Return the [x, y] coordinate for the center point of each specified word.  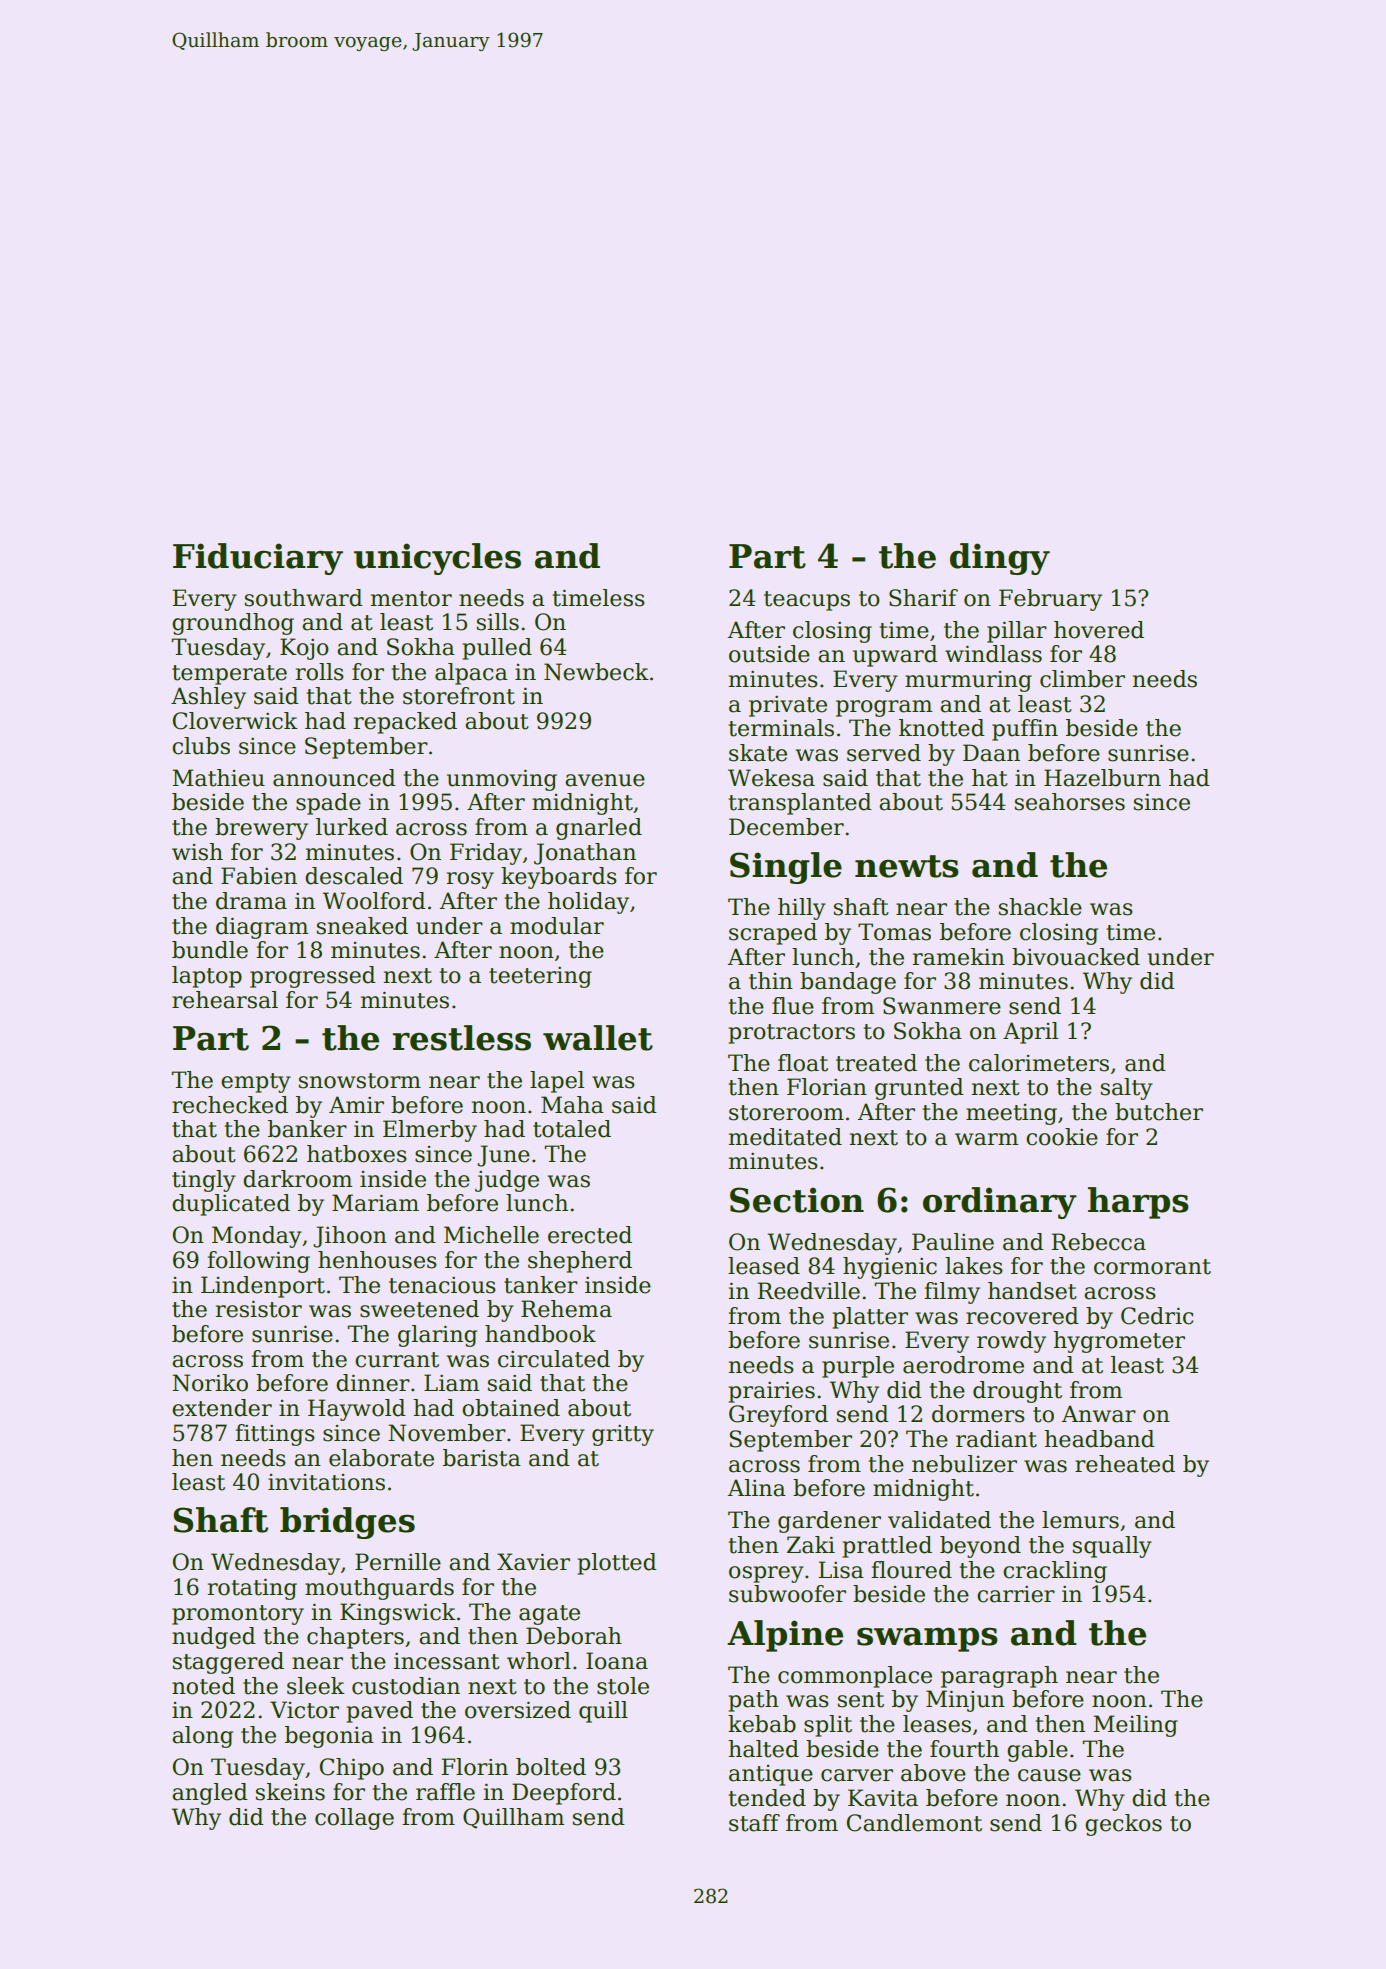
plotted [617, 1564]
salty [1127, 1089]
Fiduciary [258, 559]
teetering [540, 977]
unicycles [437, 559]
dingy [1000, 559]
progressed [313, 977]
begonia [329, 1737]
